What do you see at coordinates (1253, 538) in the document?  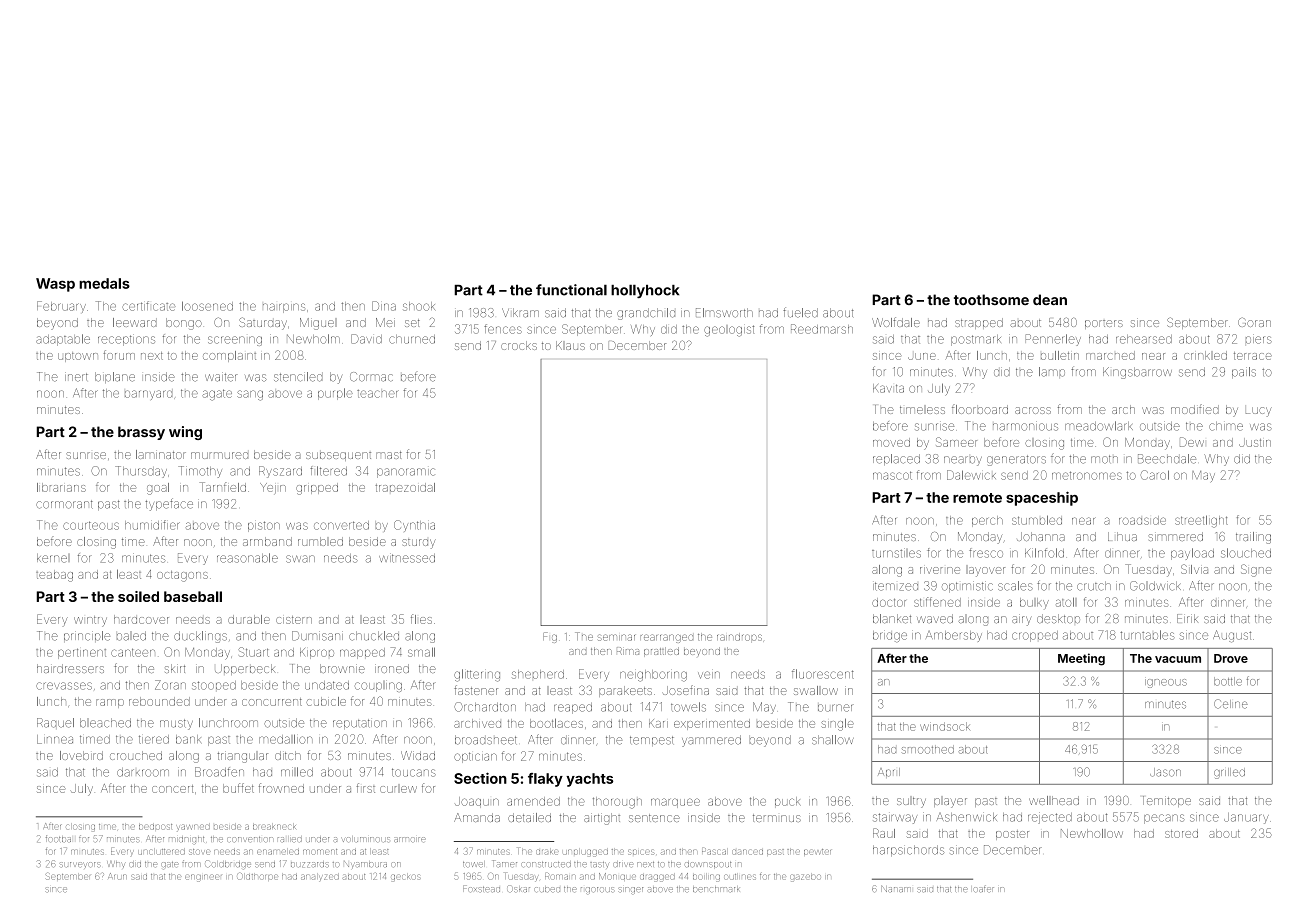 I see `trailing` at bounding box center [1253, 538].
